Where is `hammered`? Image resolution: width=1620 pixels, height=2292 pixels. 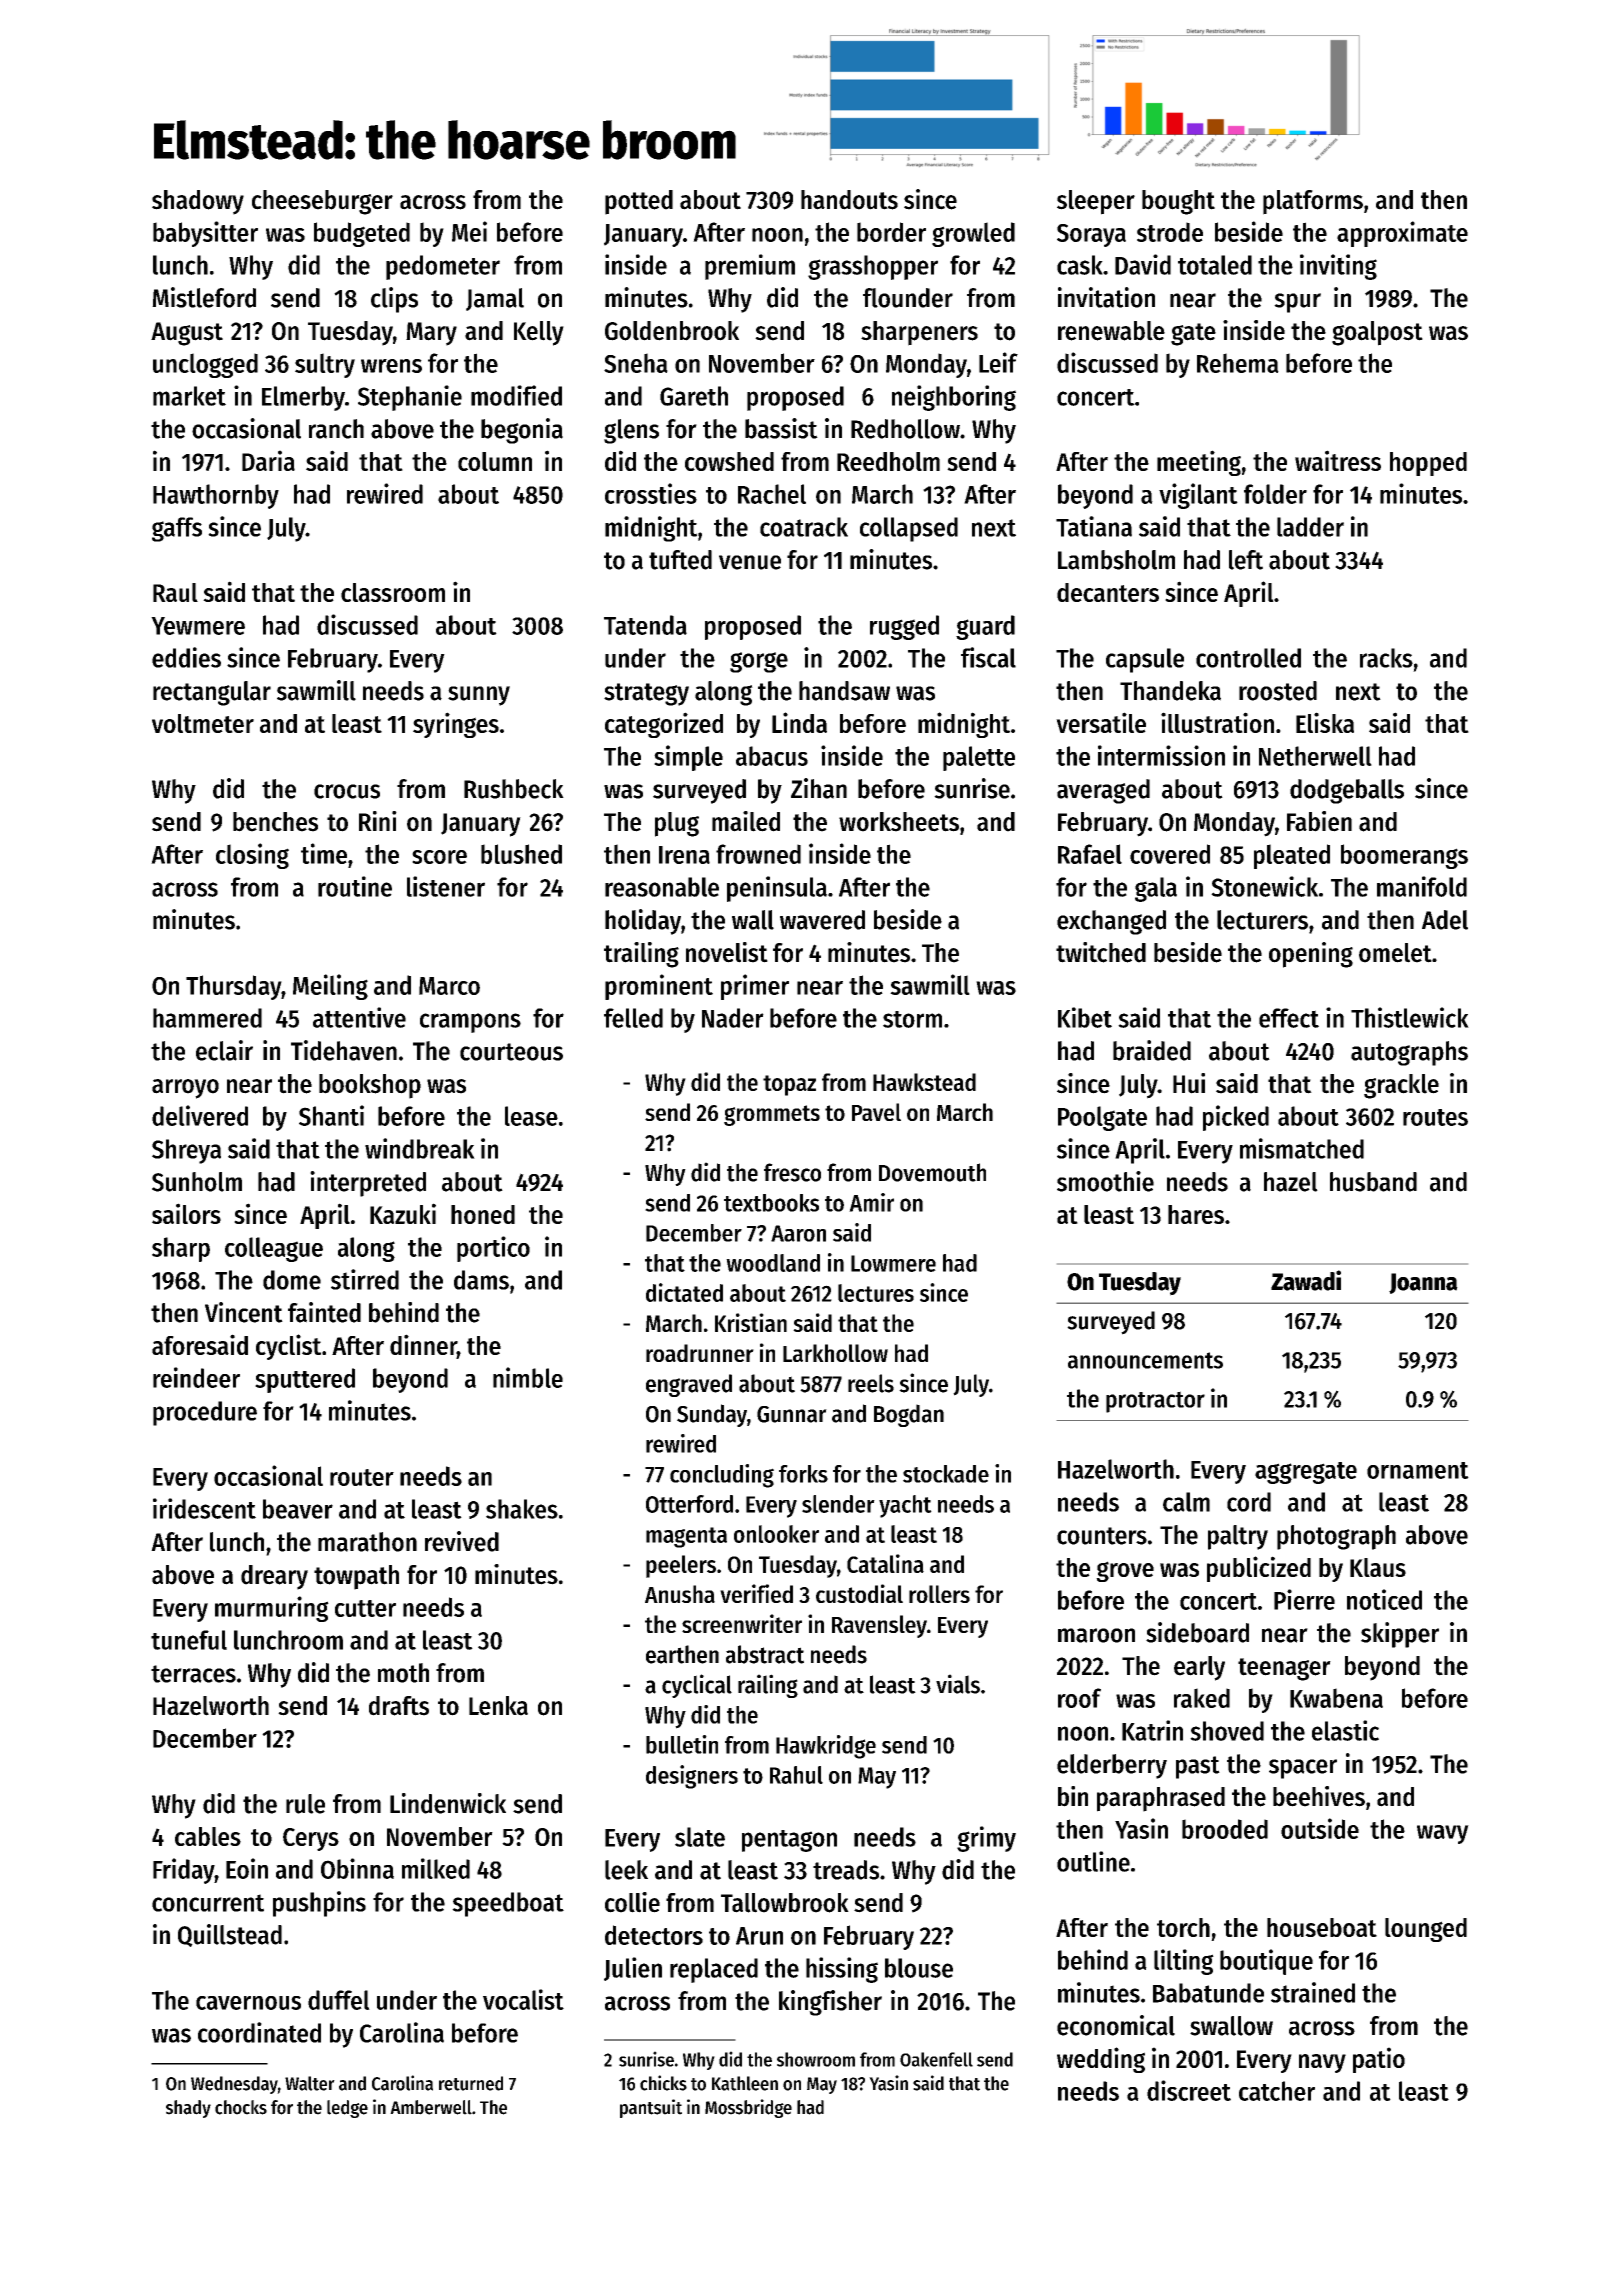 hammered is located at coordinates (207, 1018).
